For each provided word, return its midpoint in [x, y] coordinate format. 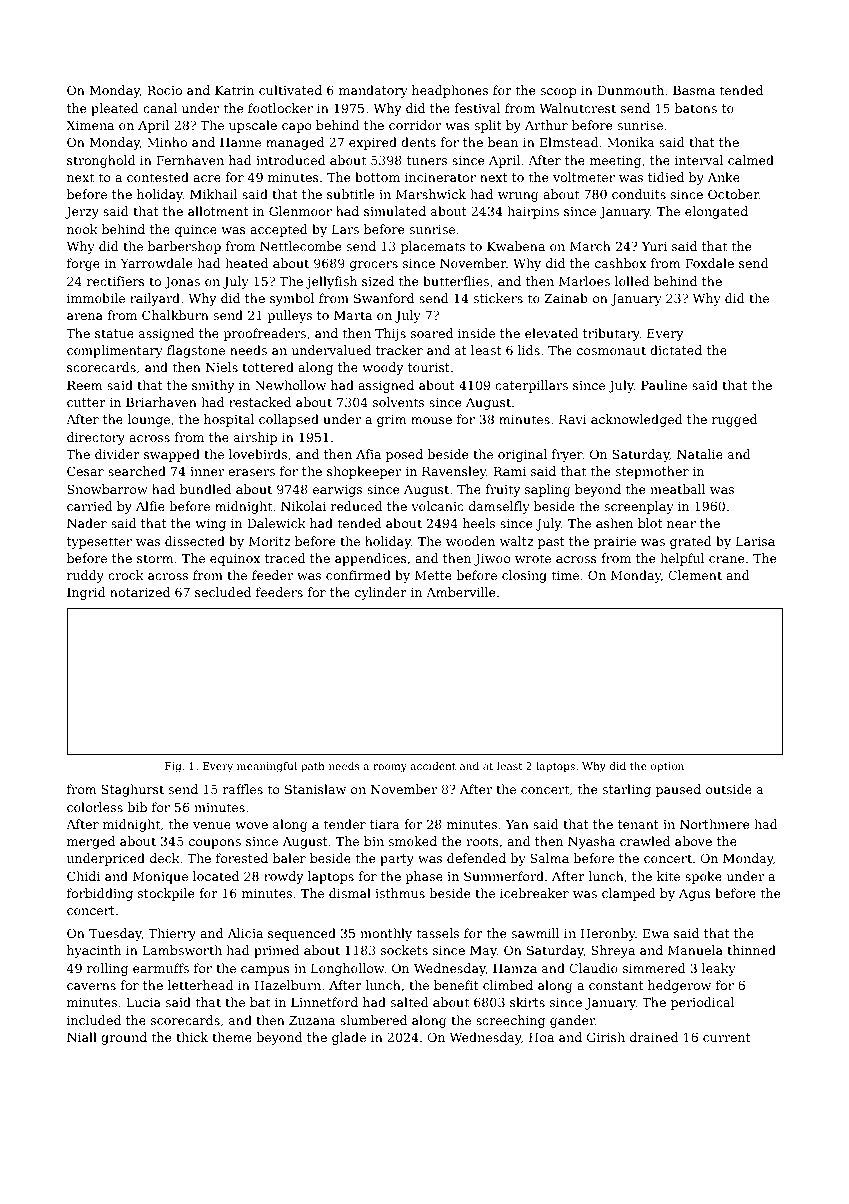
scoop [558, 93]
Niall [82, 1037]
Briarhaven [161, 402]
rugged [734, 420]
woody [382, 368]
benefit [456, 985]
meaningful [267, 767]
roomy [390, 768]
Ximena [90, 125]
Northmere [715, 824]
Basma [694, 90]
